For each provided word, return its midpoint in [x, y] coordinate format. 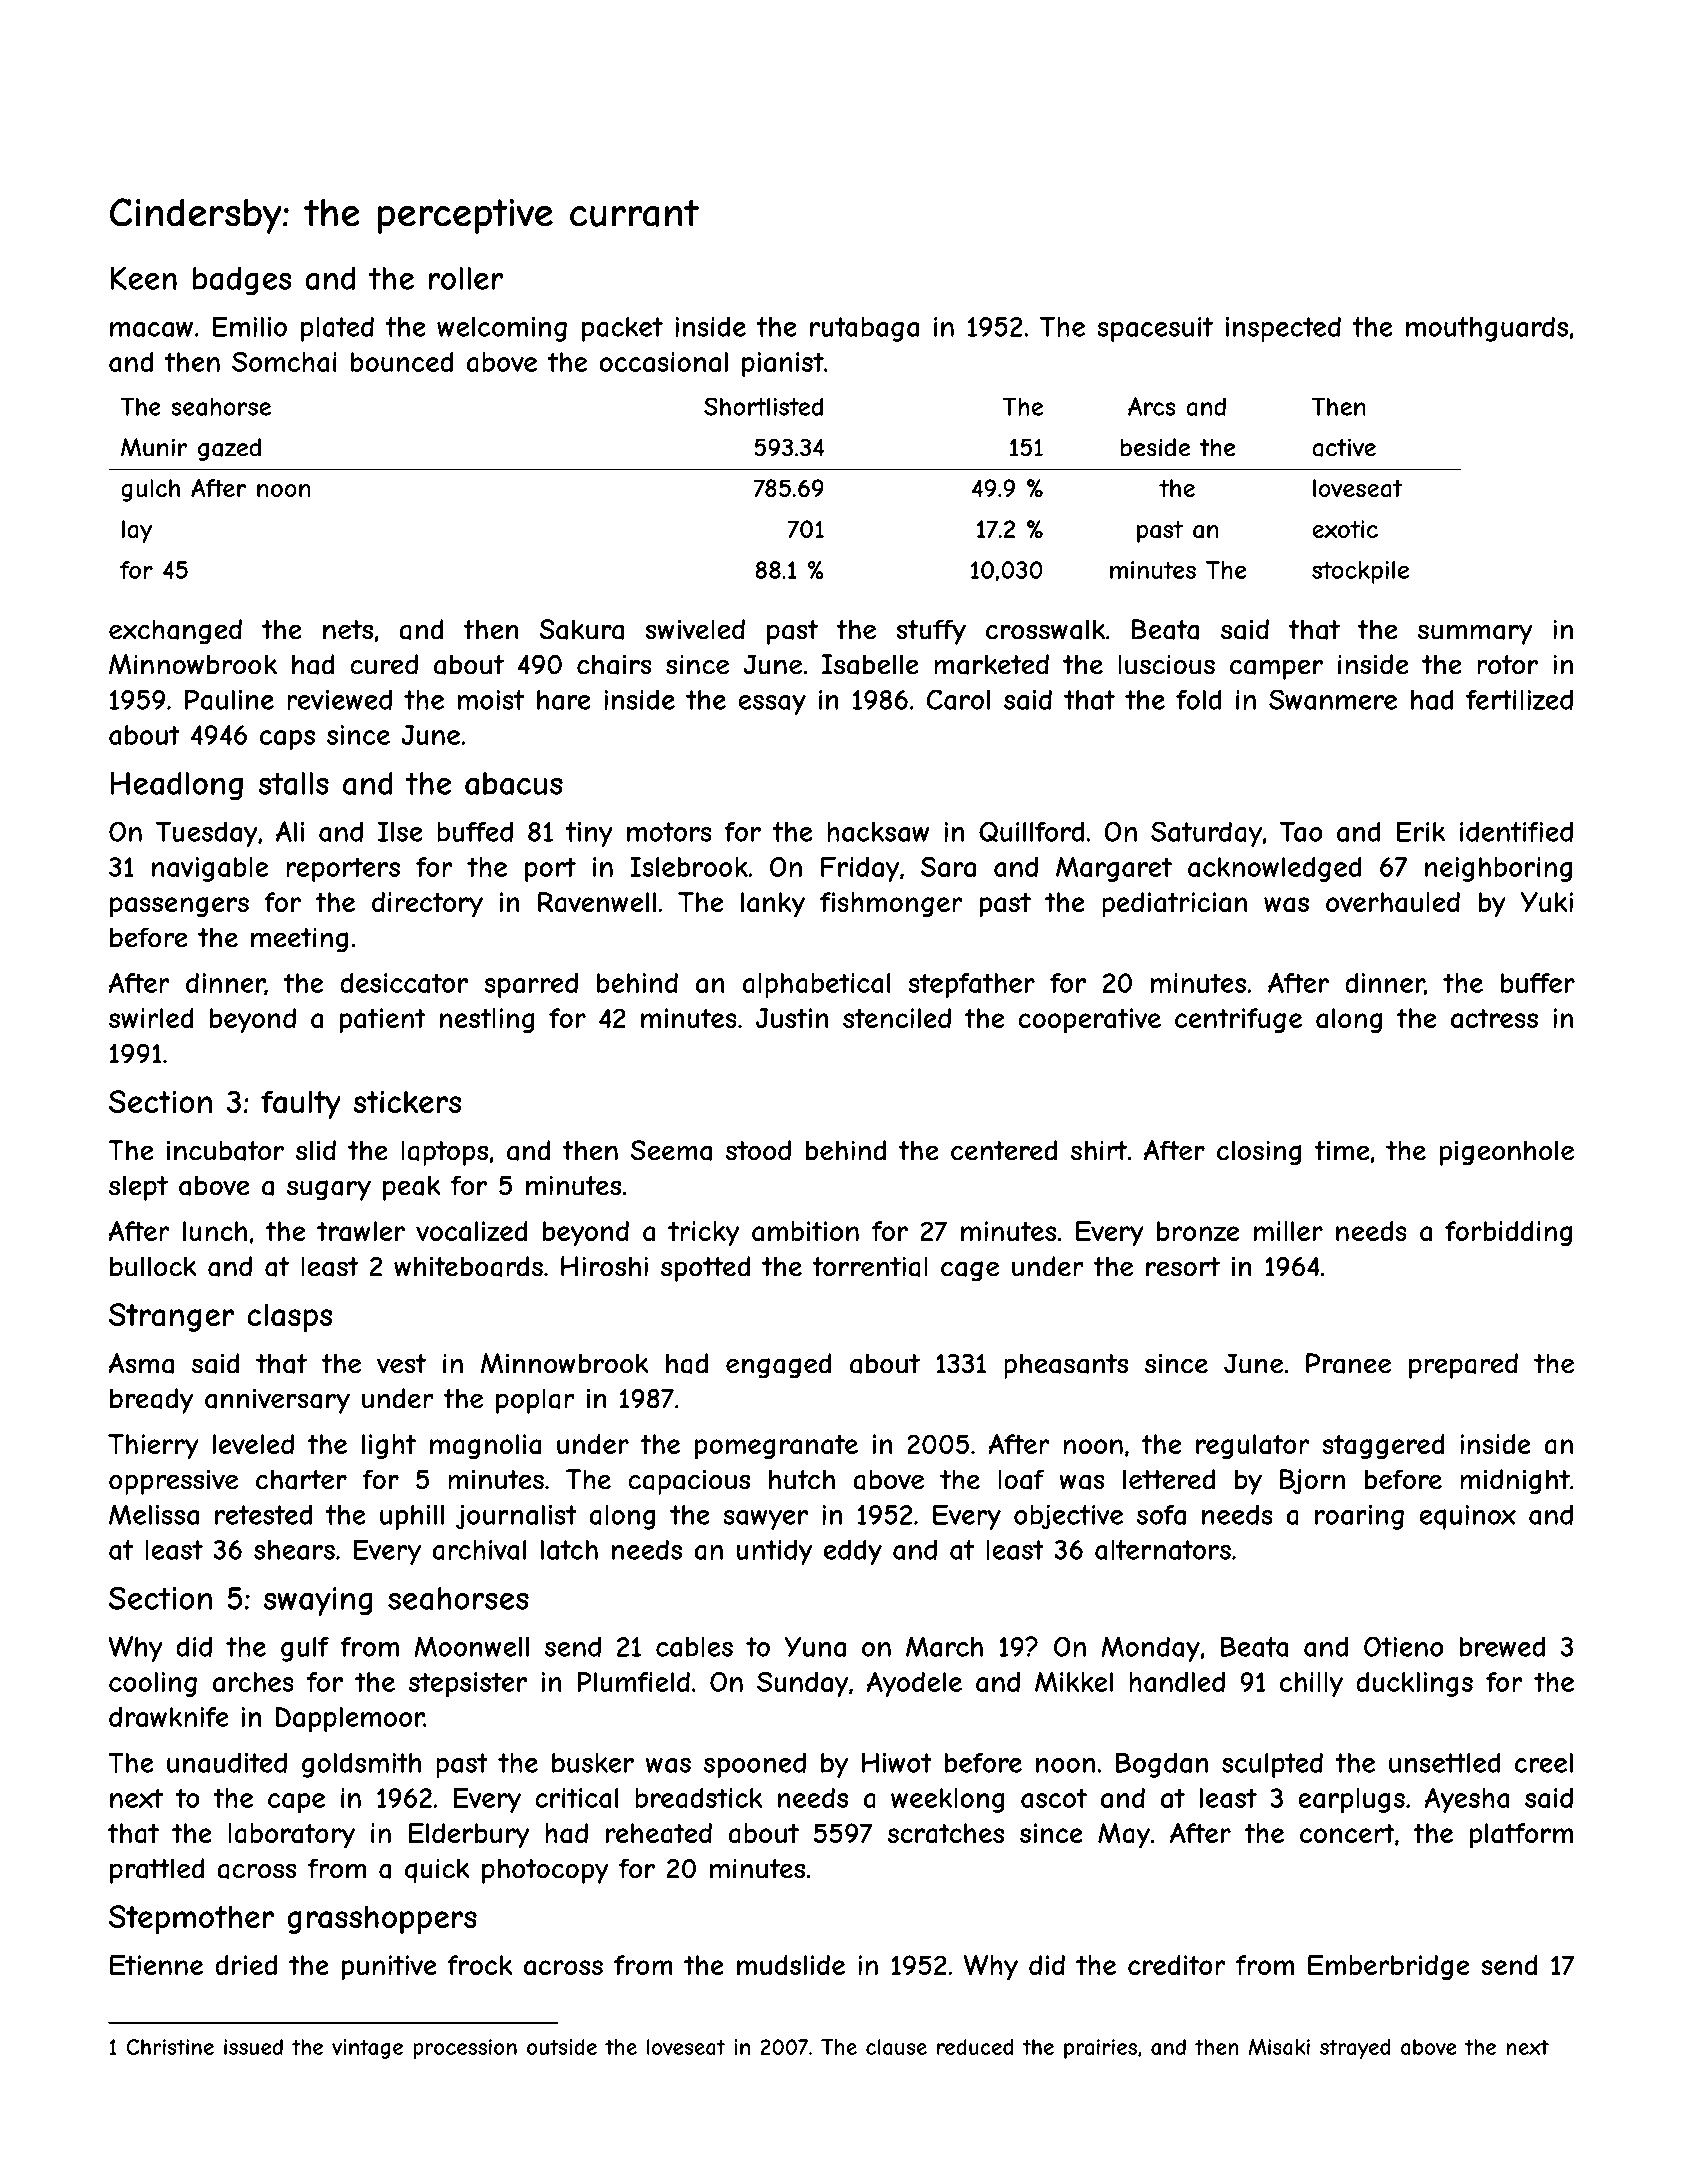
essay [772, 705]
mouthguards [1487, 329]
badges [242, 281]
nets [348, 630]
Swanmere [1333, 699]
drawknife [169, 1717]
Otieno [1404, 1646]
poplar [535, 1401]
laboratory [291, 1836]
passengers [179, 907]
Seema [671, 1150]
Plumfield [633, 1682]
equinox [1467, 1517]
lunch [215, 1231]
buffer [1538, 983]
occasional [663, 362]
